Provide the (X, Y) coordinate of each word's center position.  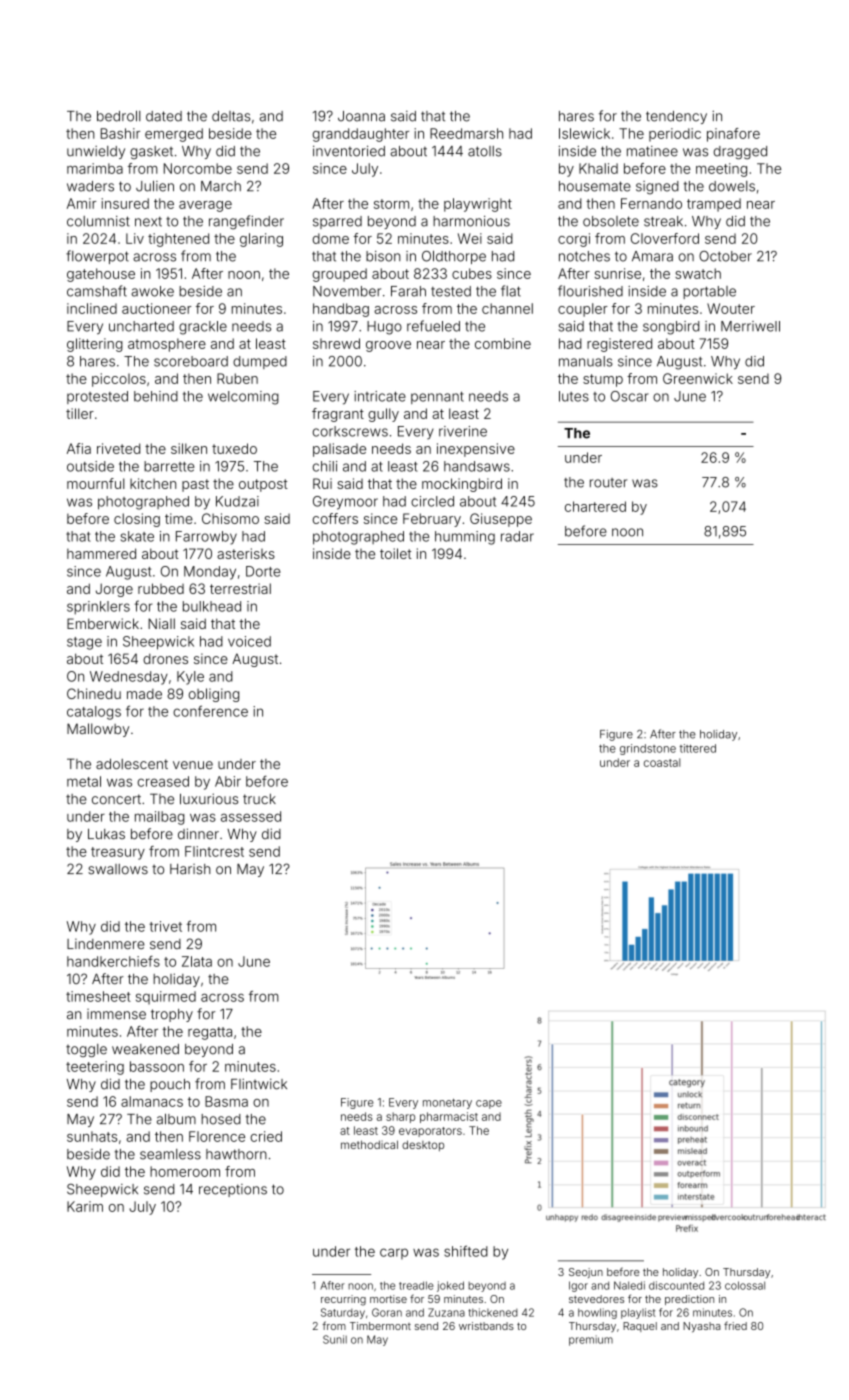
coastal (662, 762)
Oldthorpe (454, 257)
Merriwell (750, 326)
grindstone (648, 749)
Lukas (106, 834)
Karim (85, 1206)
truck (259, 799)
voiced (249, 641)
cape (489, 1104)
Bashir (120, 133)
